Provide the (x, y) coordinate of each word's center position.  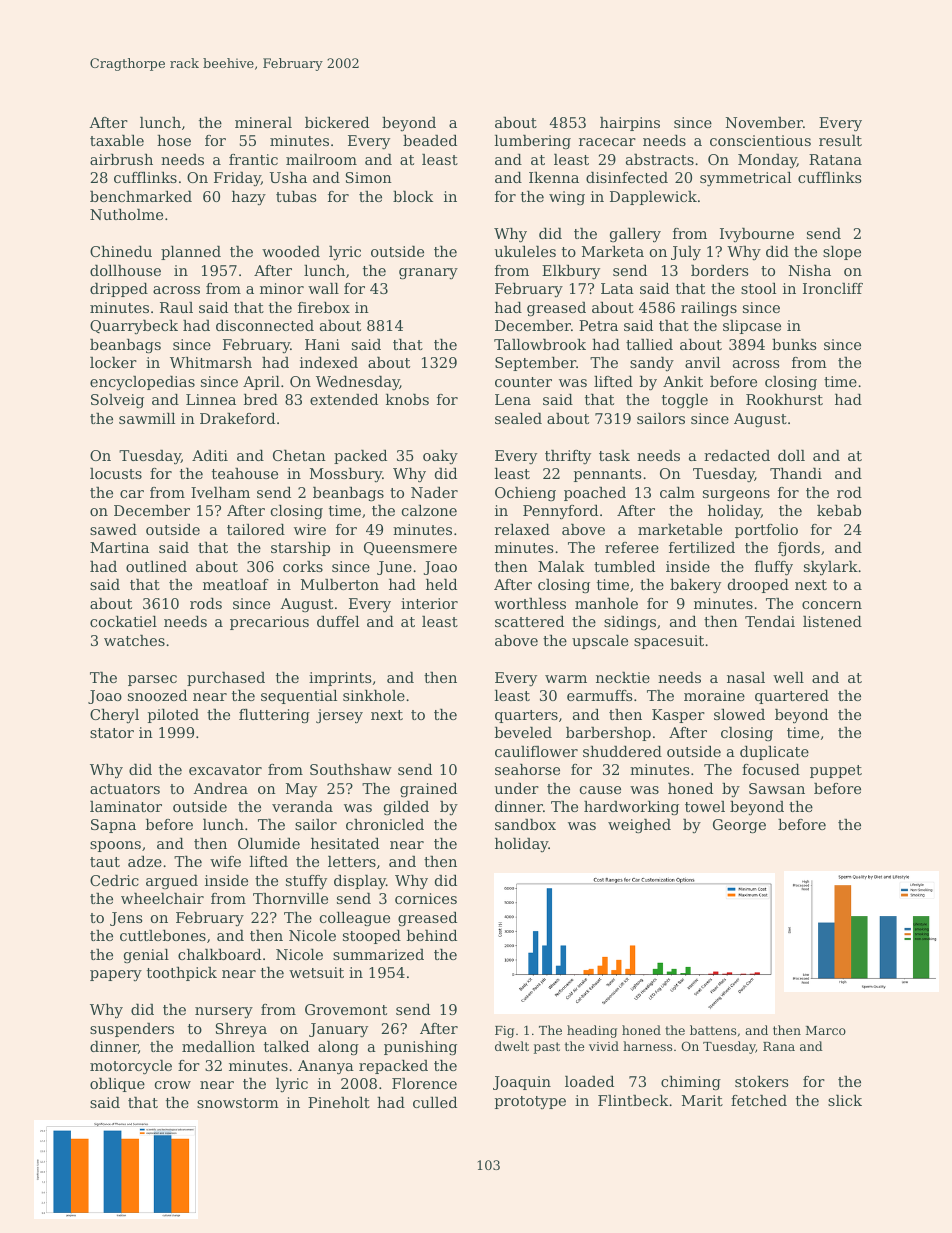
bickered (337, 122)
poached (595, 494)
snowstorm (238, 1103)
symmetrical (745, 179)
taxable (117, 140)
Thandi (796, 473)
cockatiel (123, 621)
